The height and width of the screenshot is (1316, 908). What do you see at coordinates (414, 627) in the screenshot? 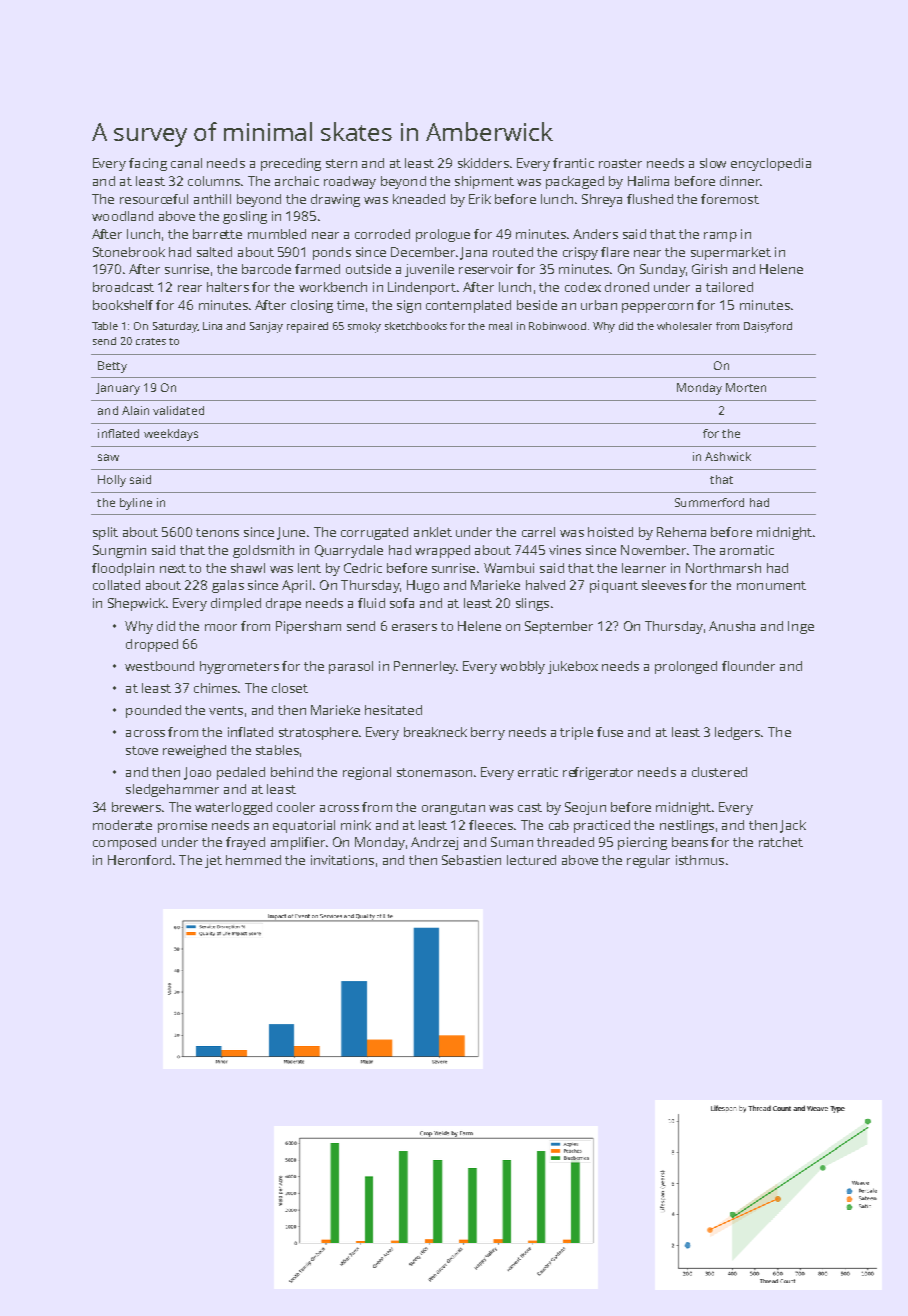
I see `erasers` at bounding box center [414, 627].
